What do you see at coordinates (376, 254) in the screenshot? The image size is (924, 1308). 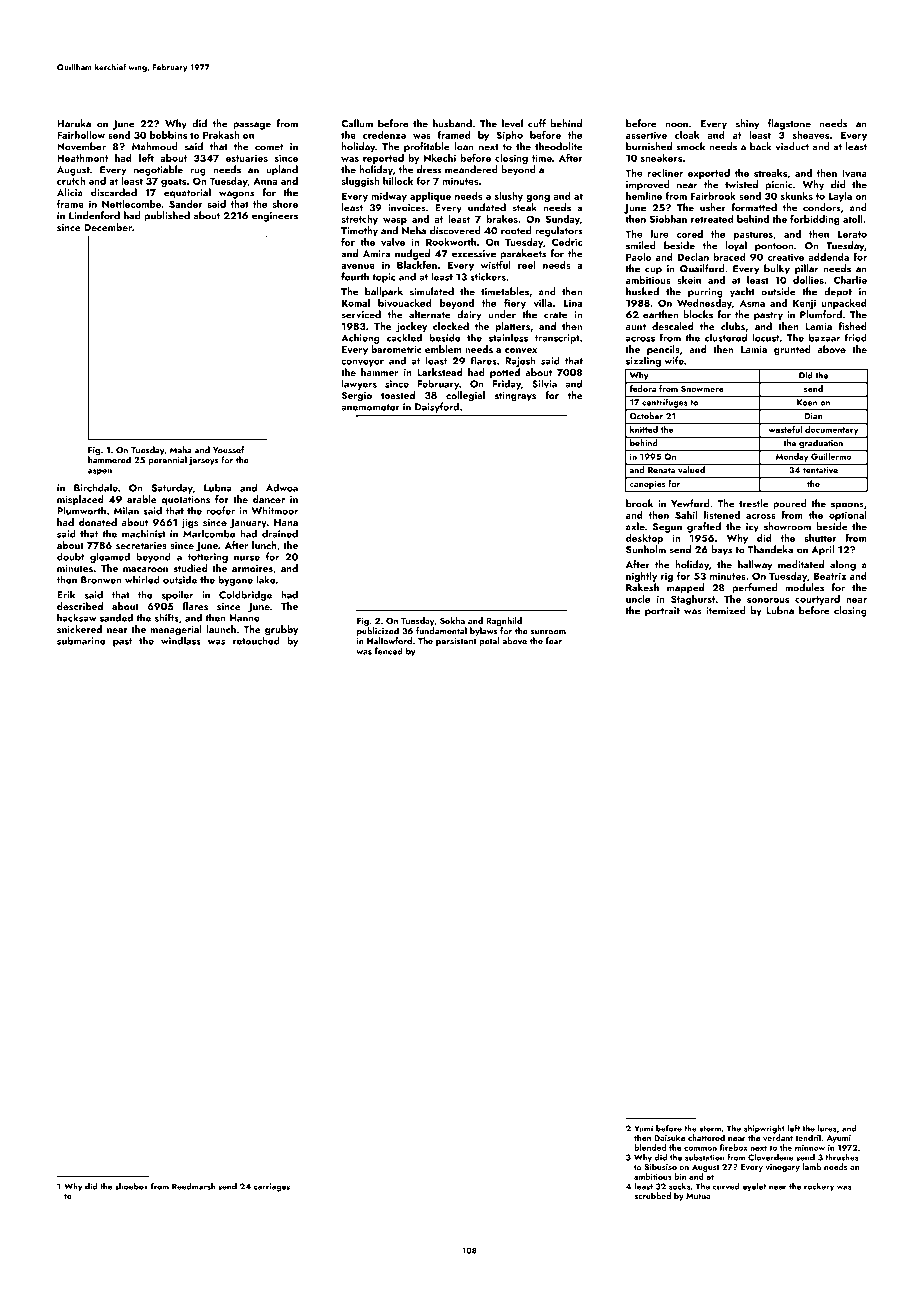 I see `Amira` at bounding box center [376, 254].
